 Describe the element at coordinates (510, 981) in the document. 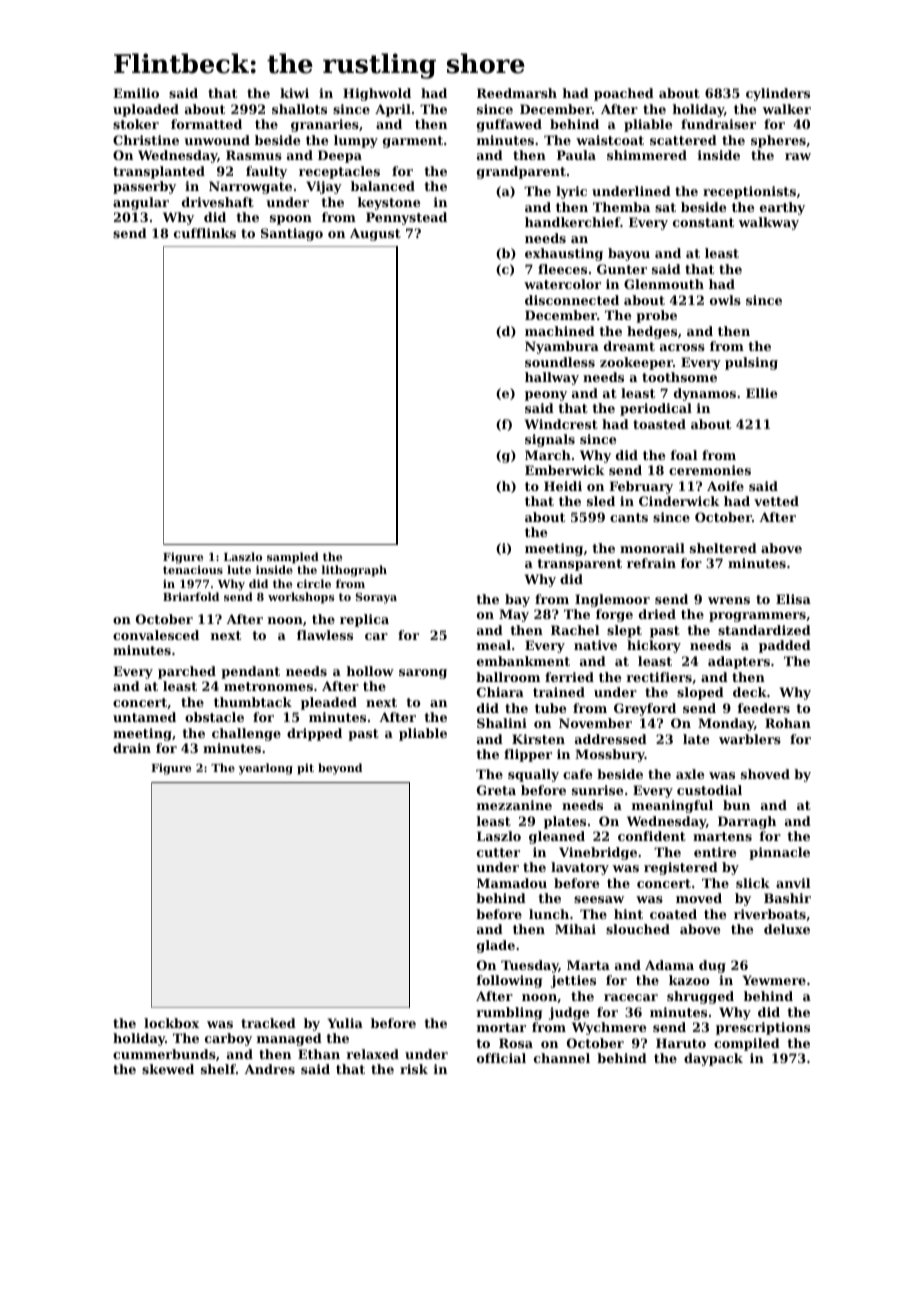

I see `following` at that location.
